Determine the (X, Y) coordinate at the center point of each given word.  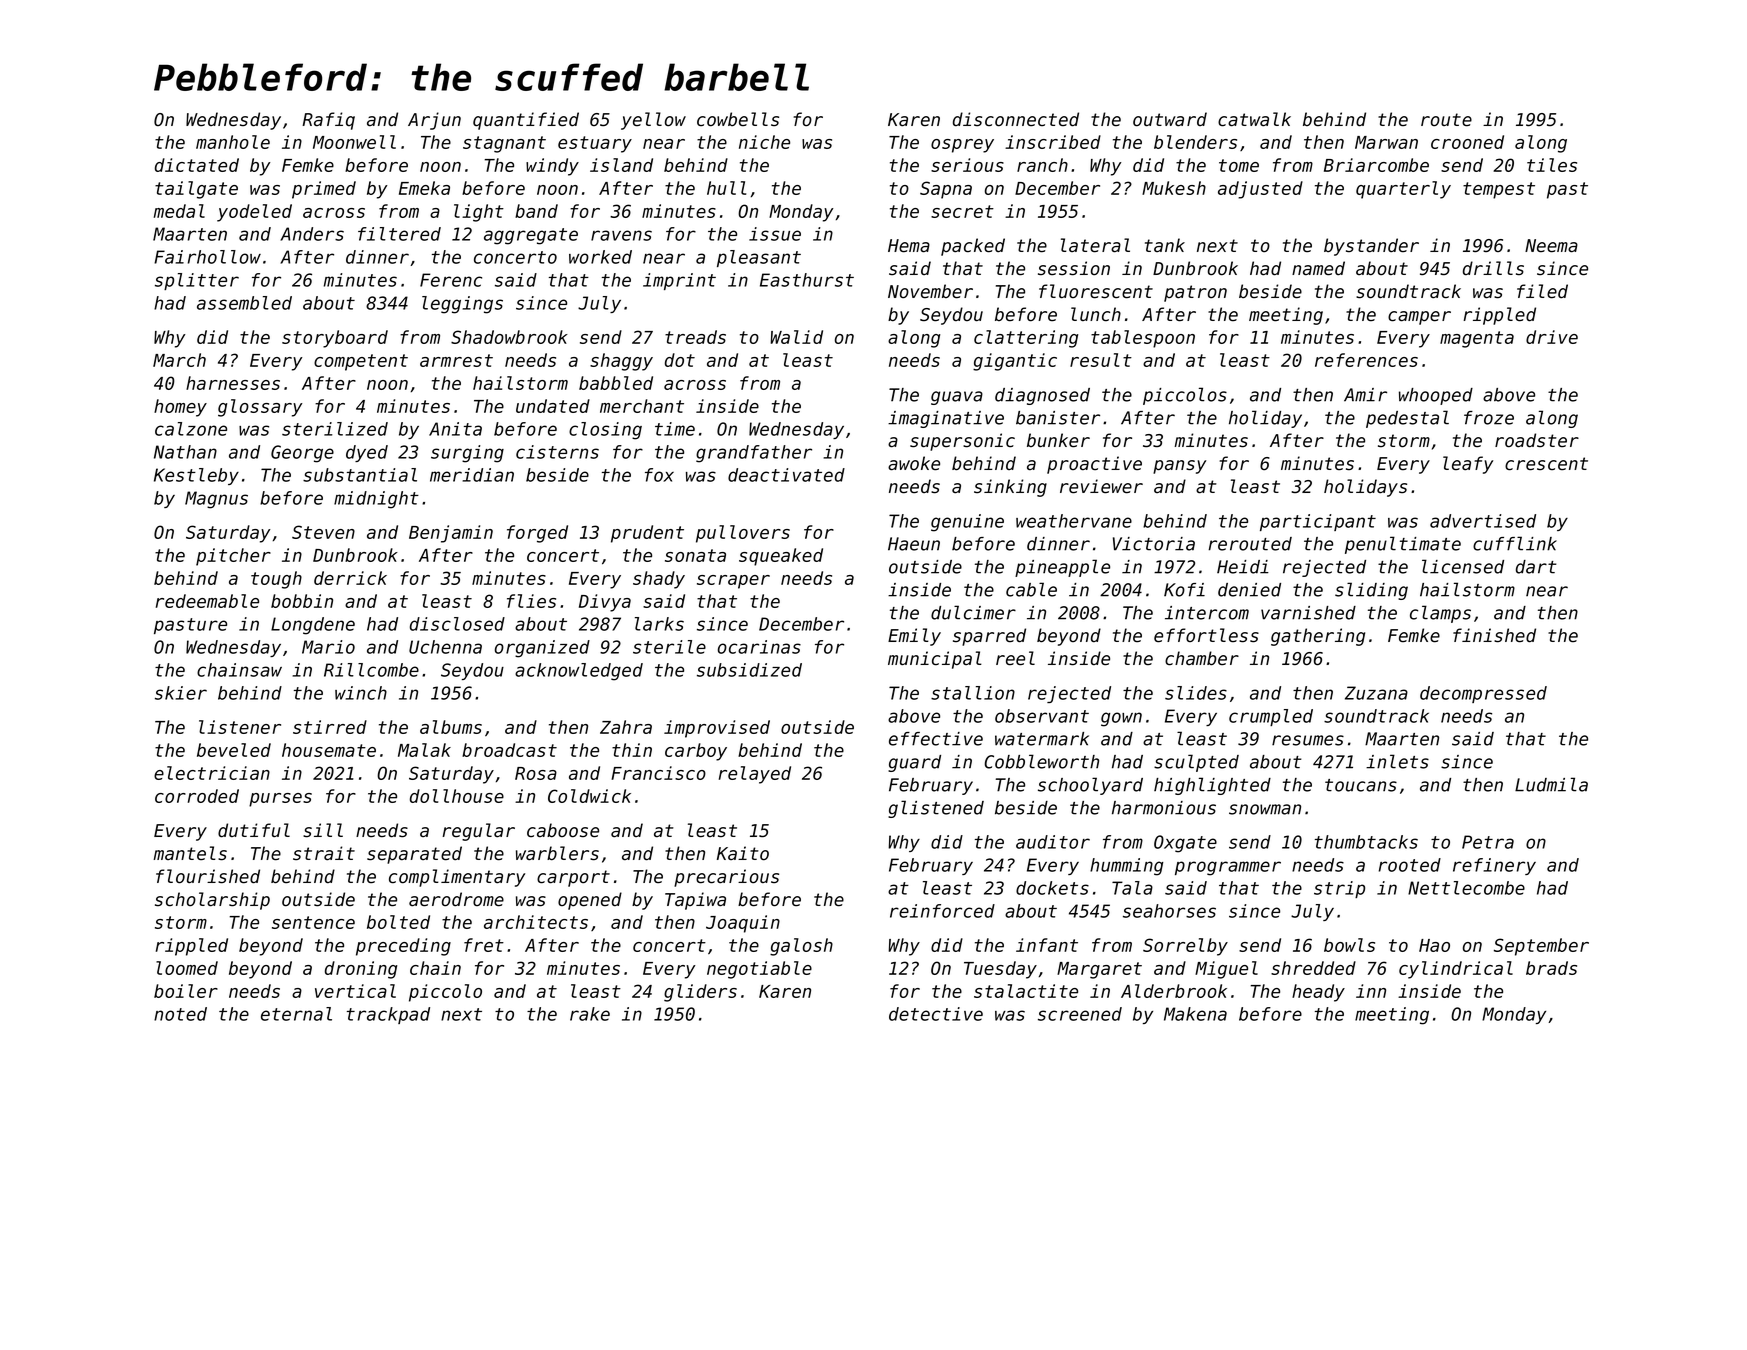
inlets (1397, 761)
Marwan (1386, 142)
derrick (350, 578)
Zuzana (1376, 693)
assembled (244, 303)
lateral (1095, 245)
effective (936, 739)
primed (324, 190)
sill (323, 830)
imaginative (946, 419)
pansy (1179, 467)
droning (361, 970)
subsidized (749, 670)
